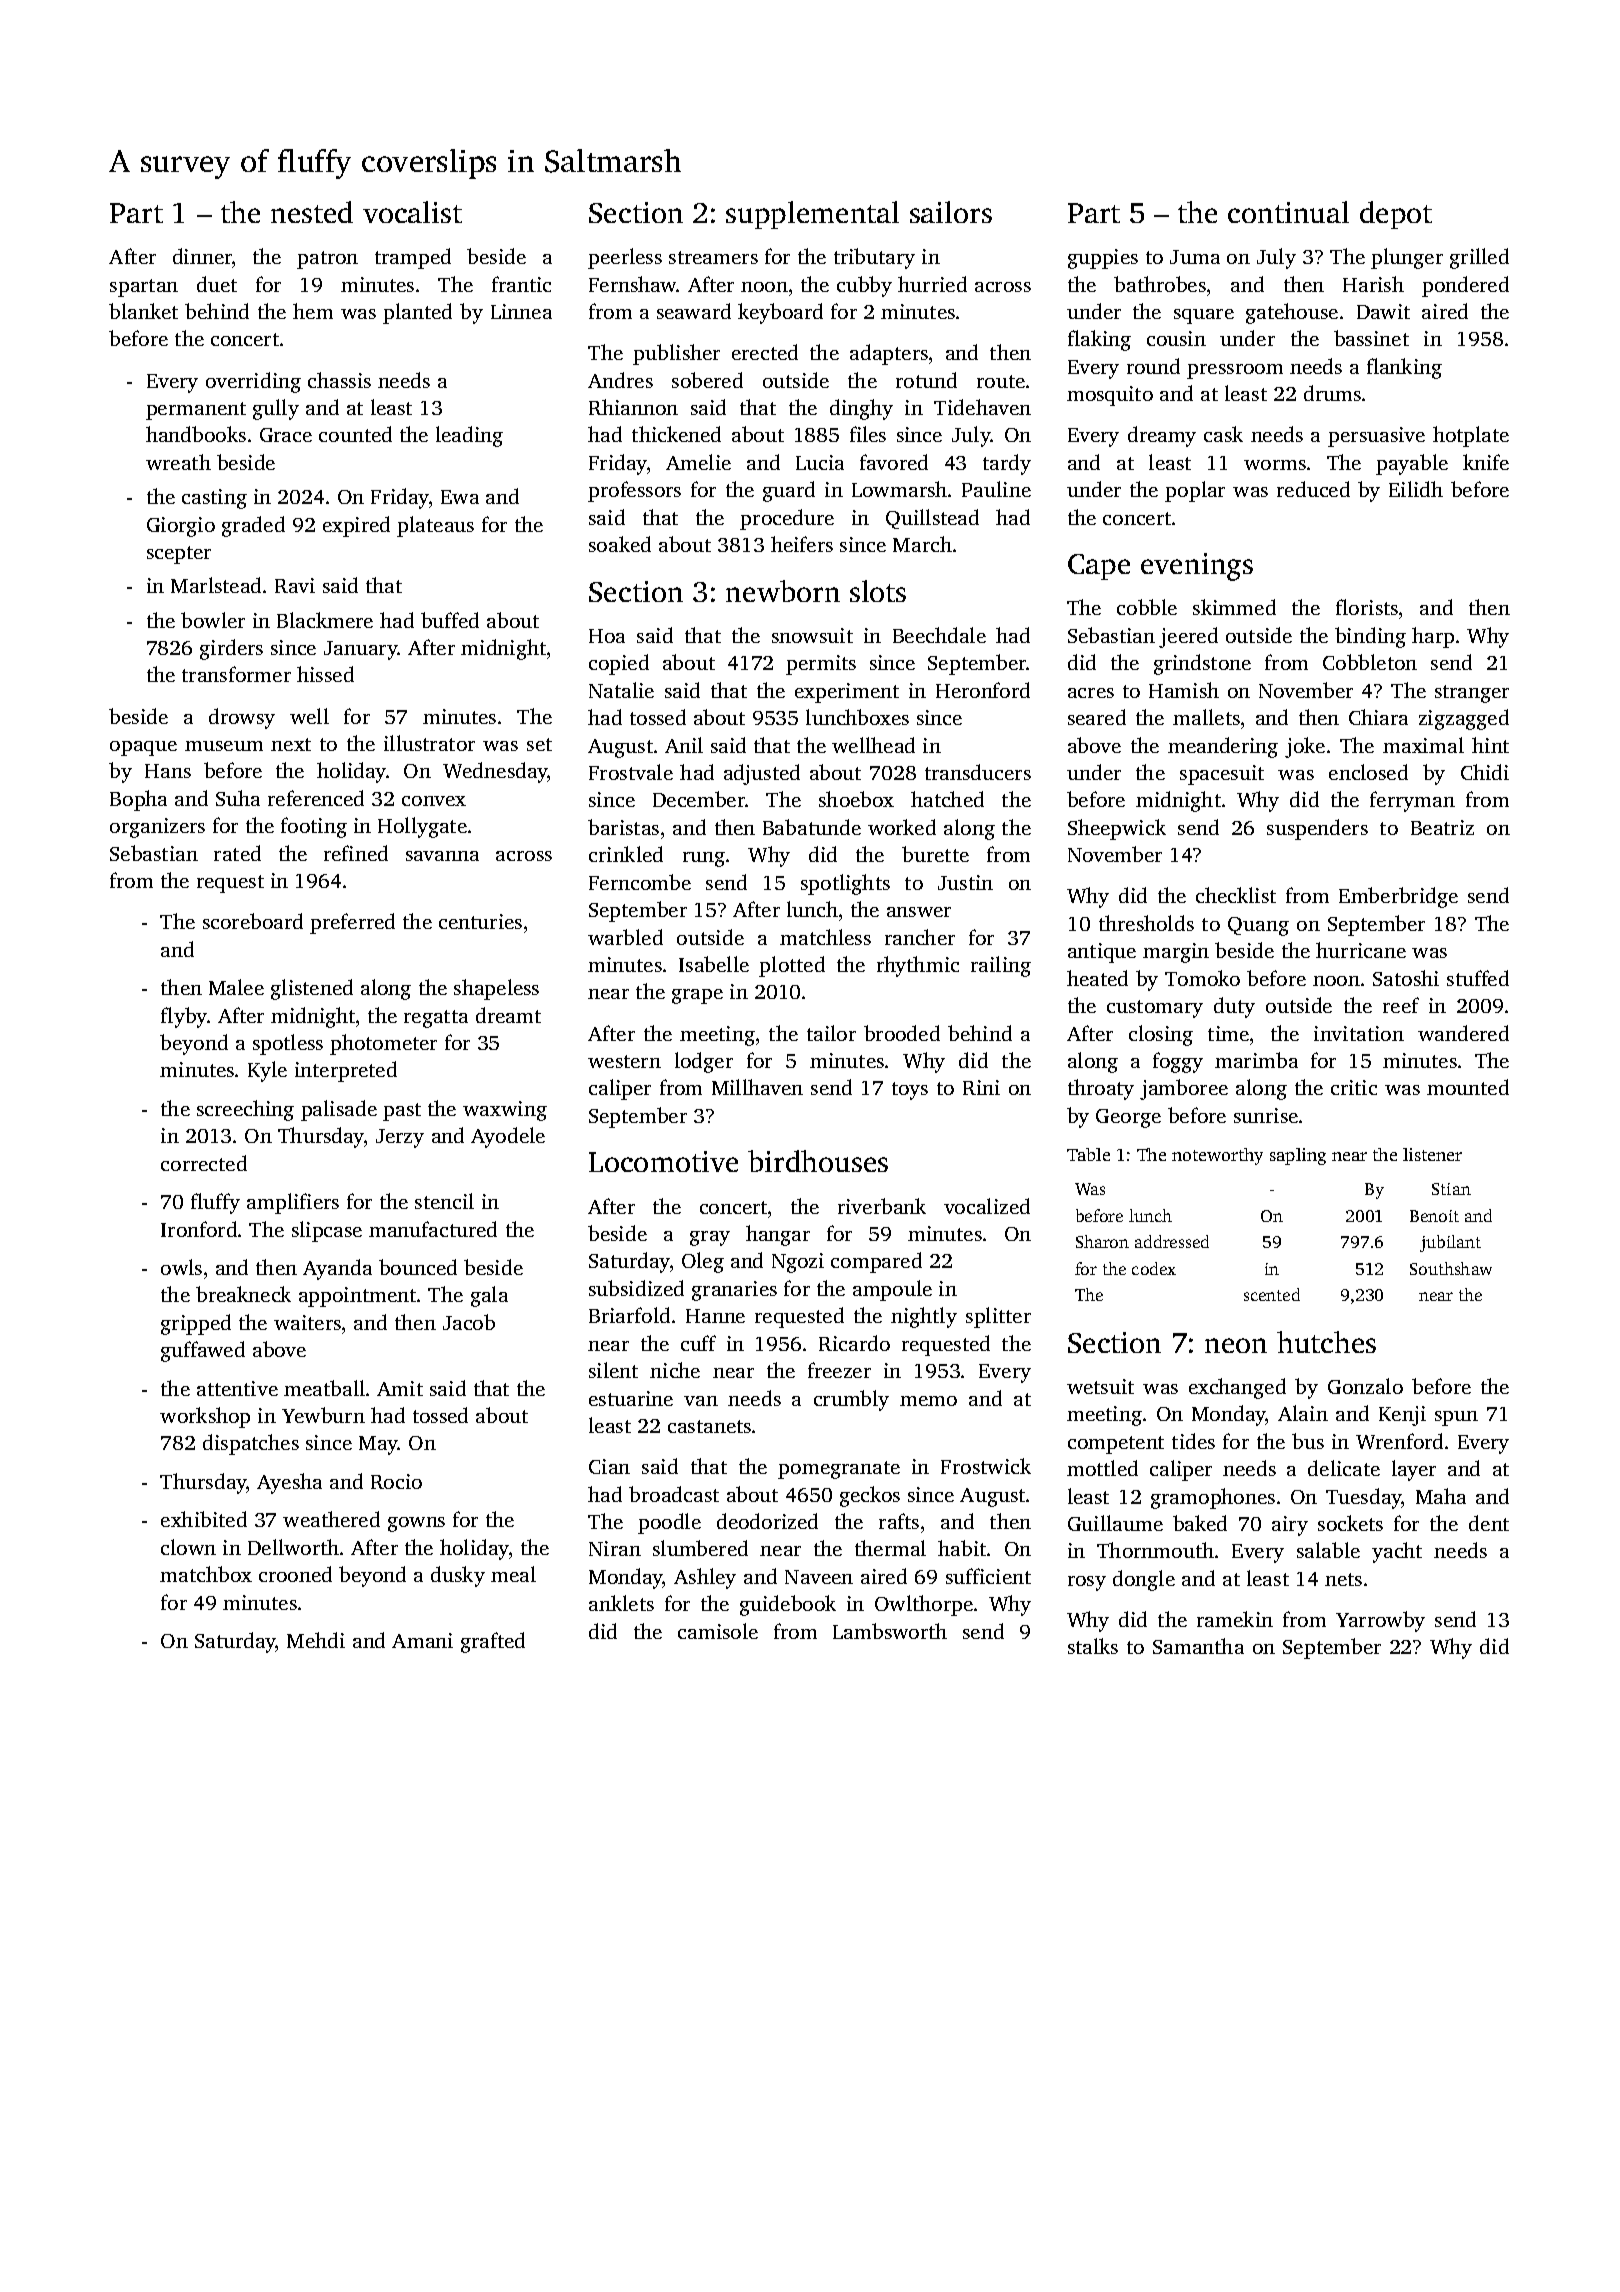  I want to click on vocalized, so click(987, 1206).
